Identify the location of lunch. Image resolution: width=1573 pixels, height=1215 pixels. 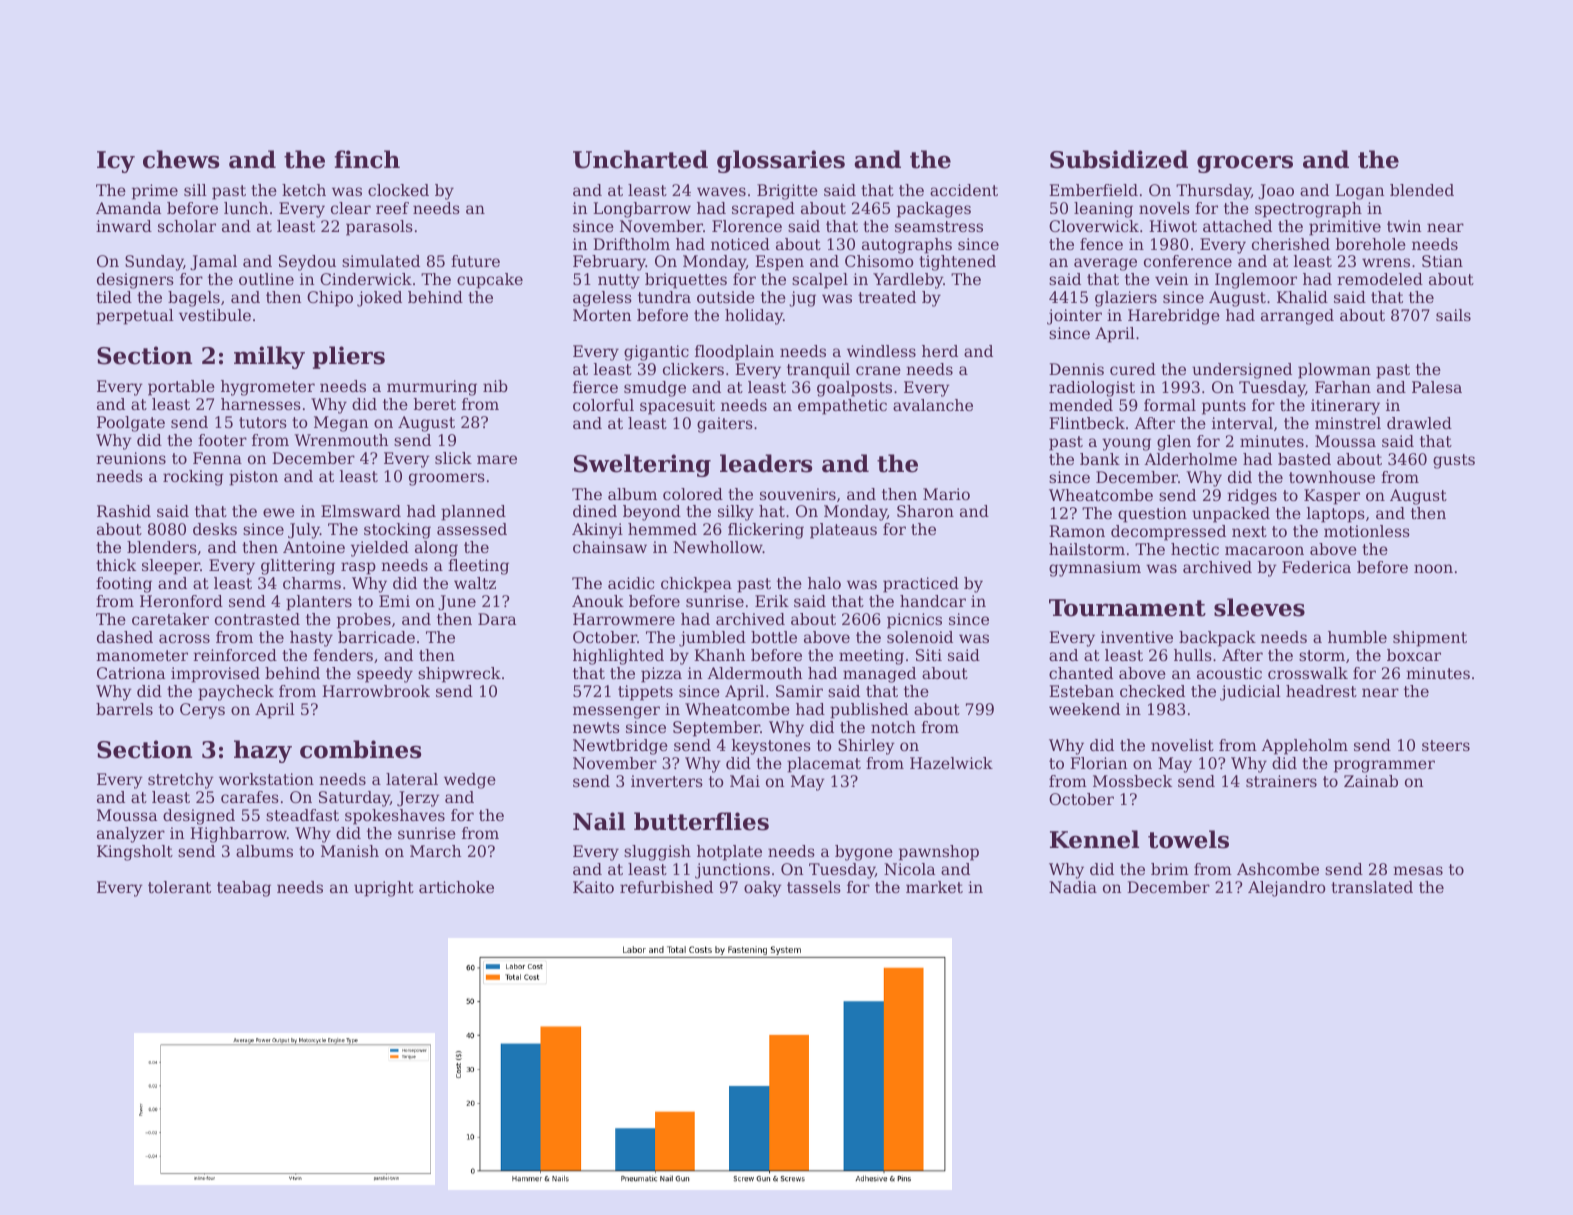
(246, 208).
